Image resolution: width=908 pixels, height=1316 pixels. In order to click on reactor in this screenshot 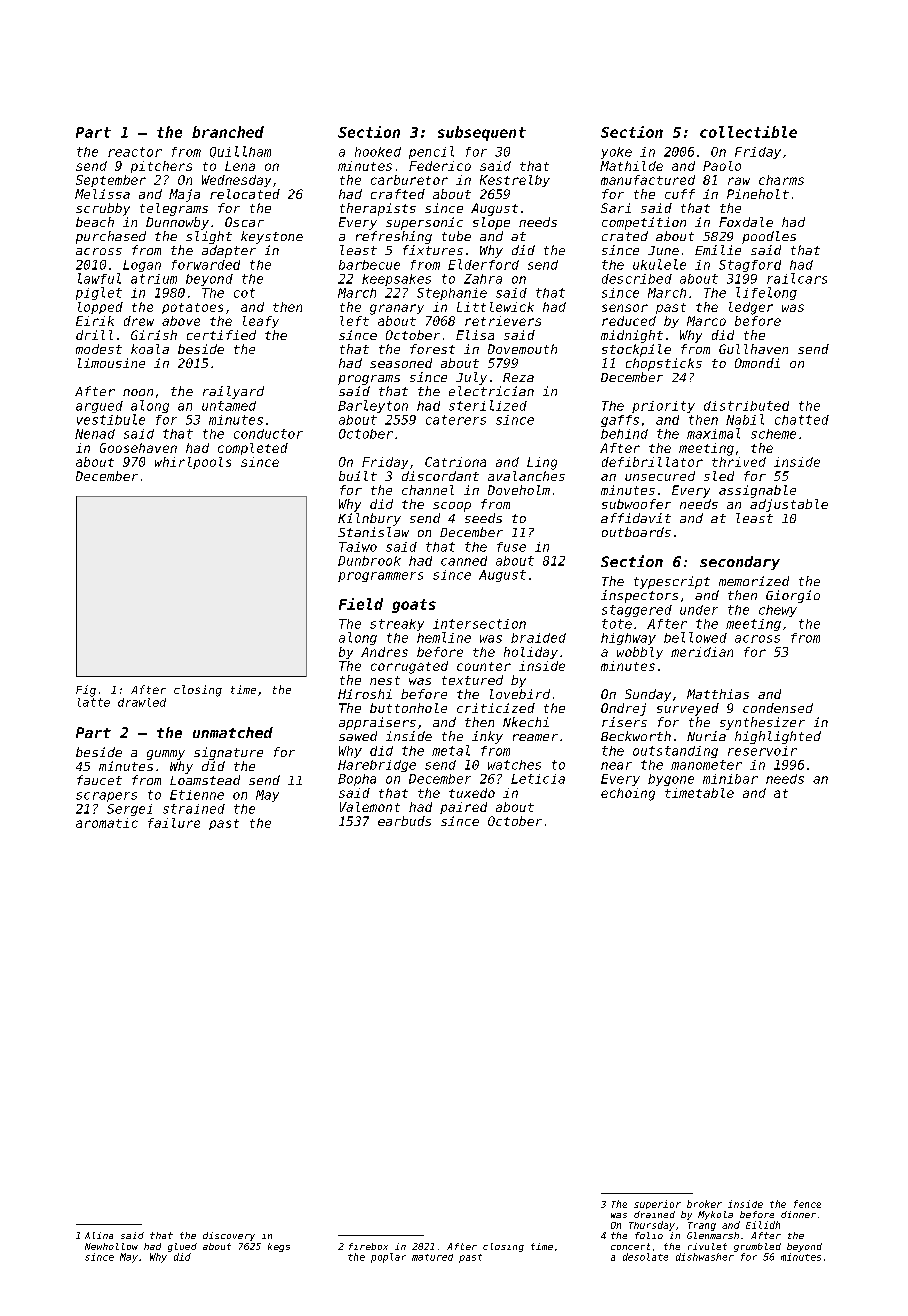, I will do `click(135, 152)`.
